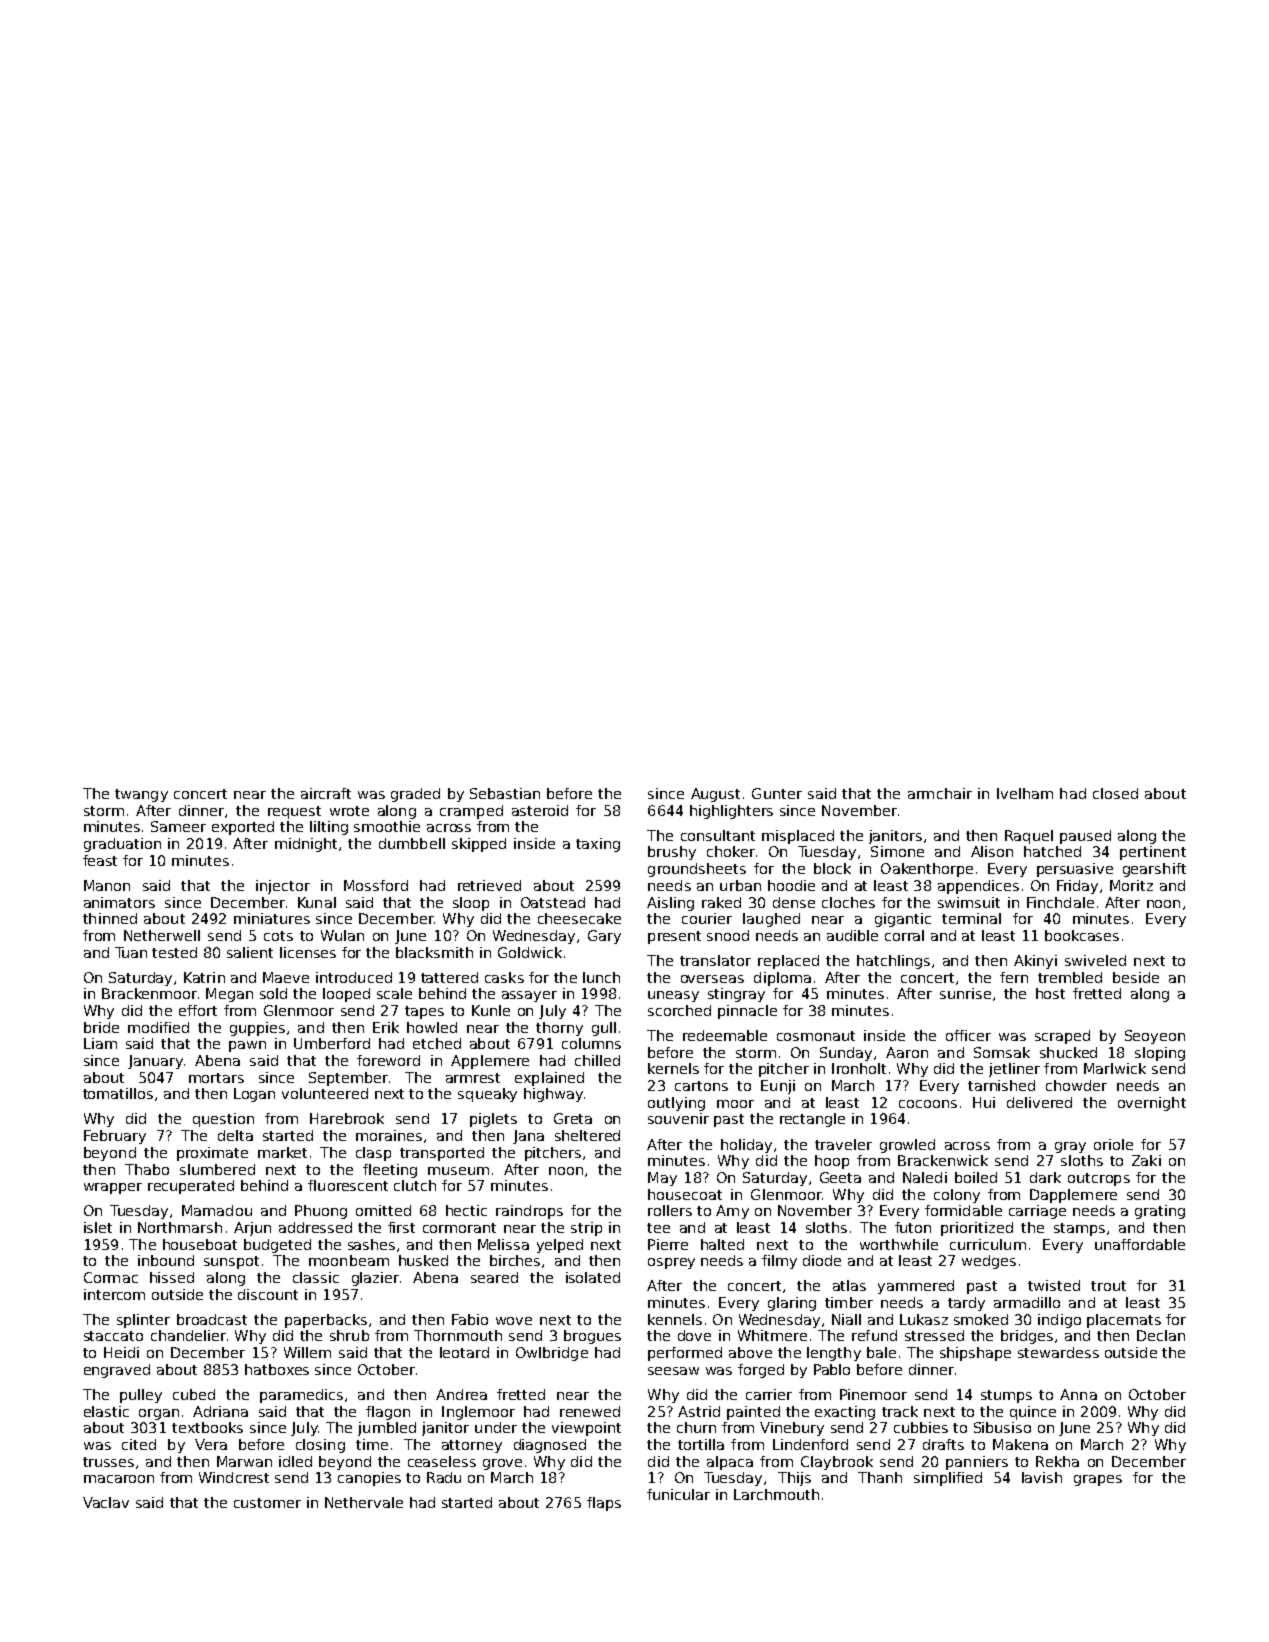 This screenshot has height=1642, width=1269. Describe the element at coordinates (229, 995) in the screenshot. I see `Megan` at that location.
